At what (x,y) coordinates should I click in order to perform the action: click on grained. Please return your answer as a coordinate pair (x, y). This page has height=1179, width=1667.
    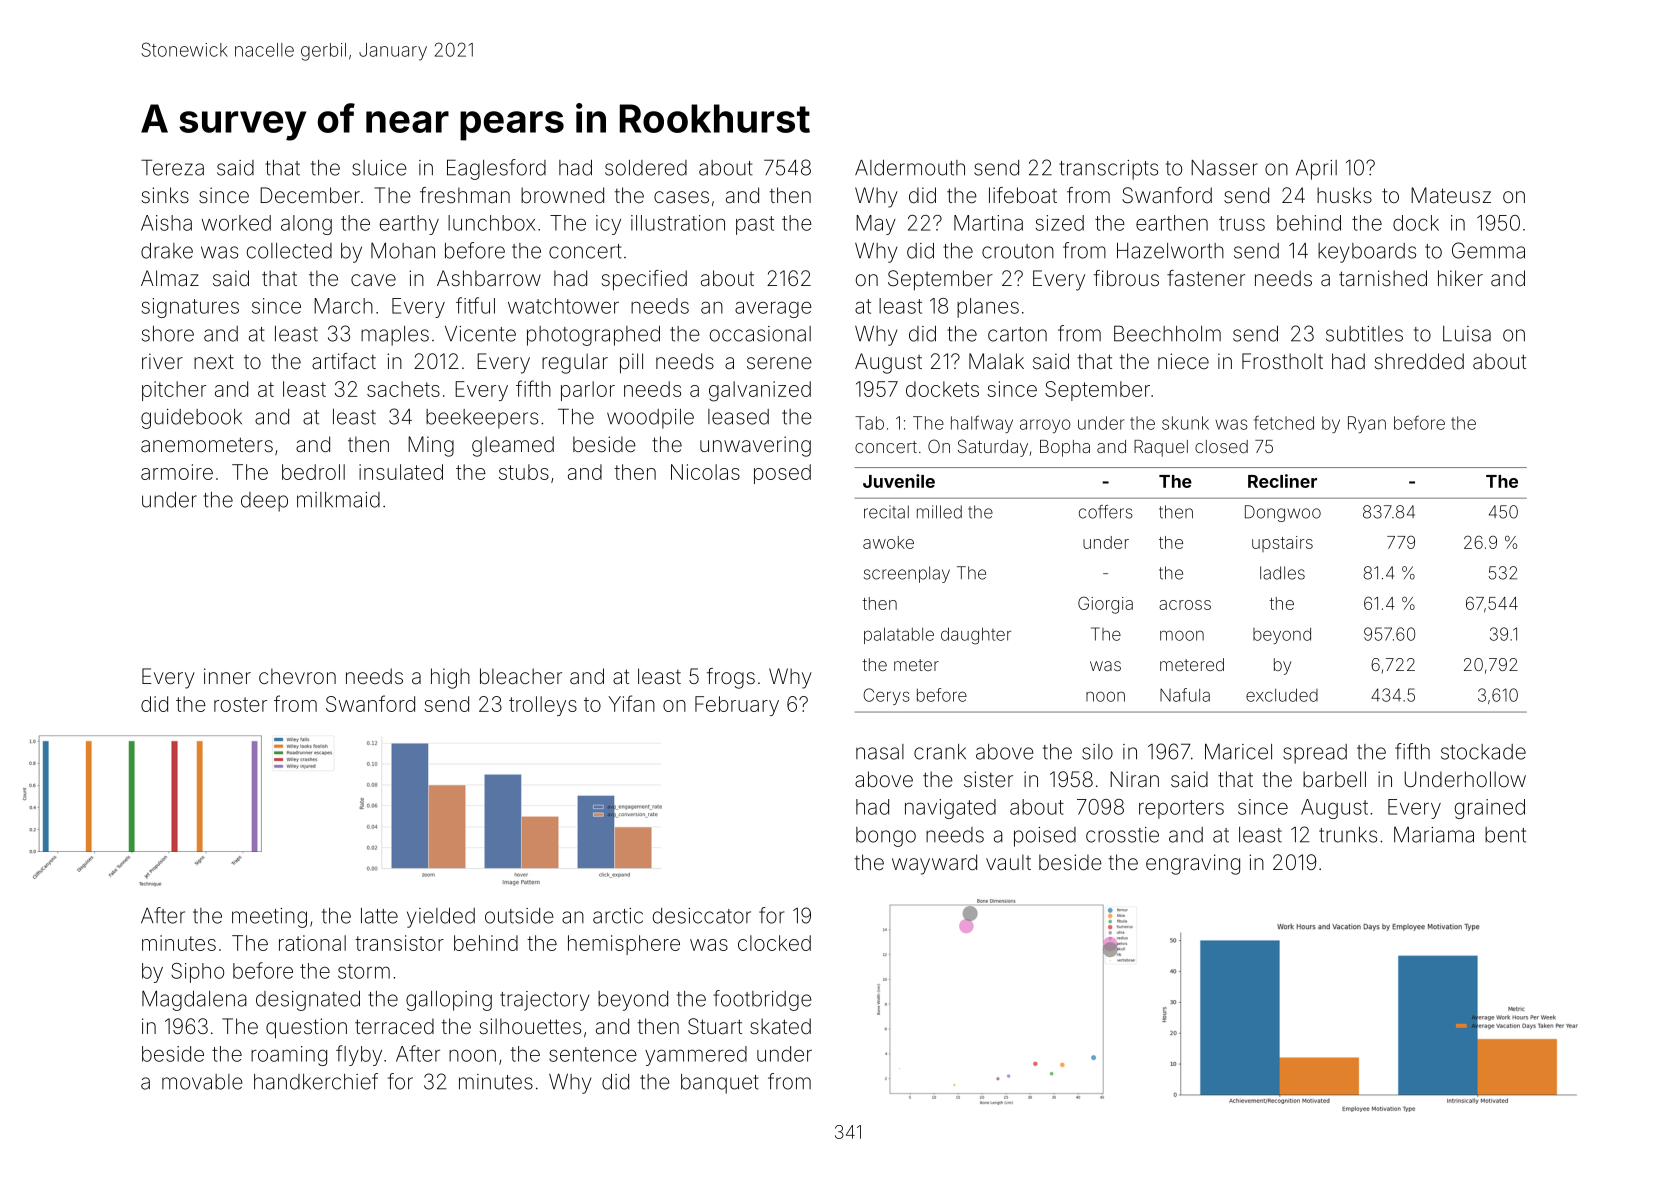
    Looking at the image, I should click on (1490, 809).
